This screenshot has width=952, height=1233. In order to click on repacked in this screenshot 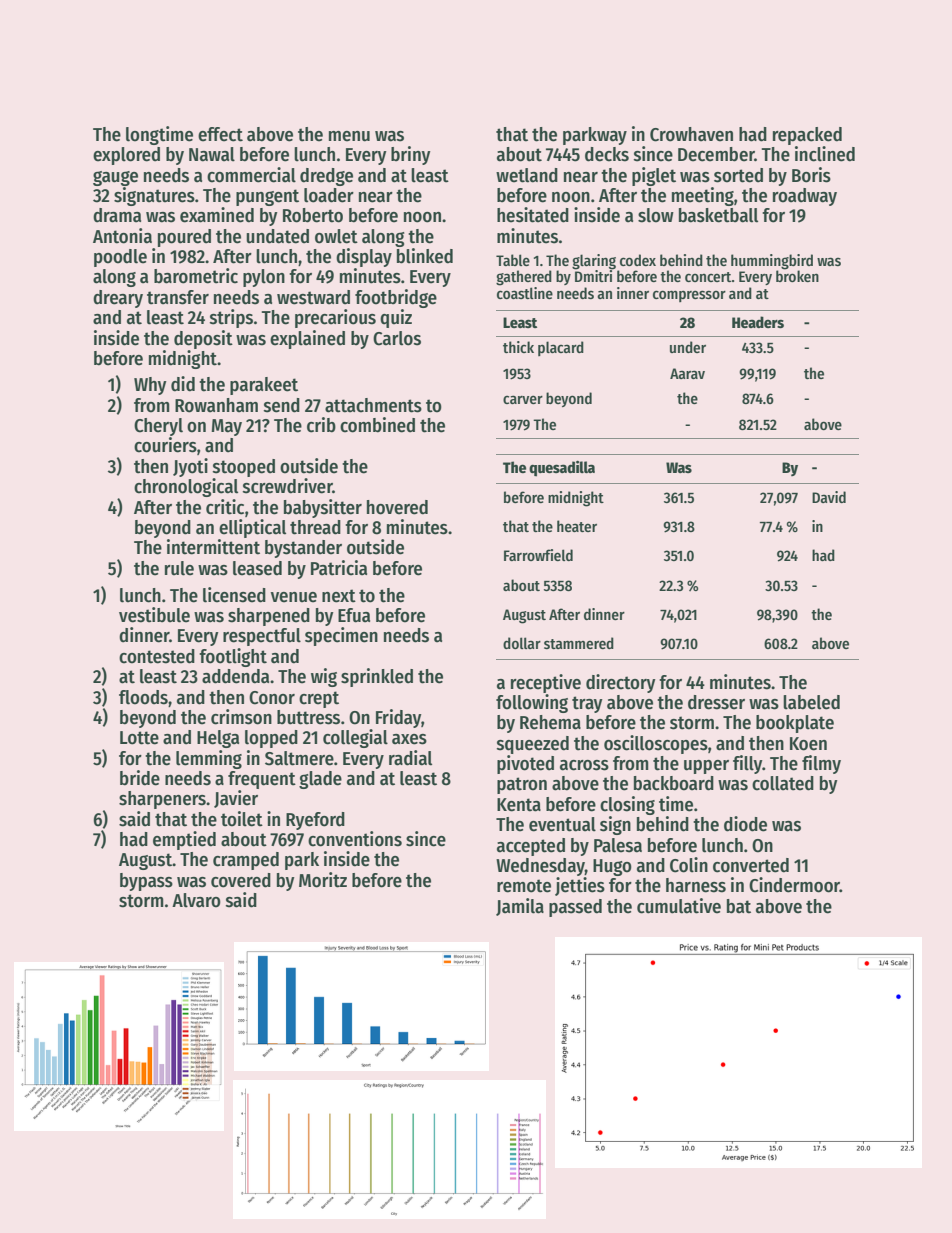, I will do `click(807, 136)`.
